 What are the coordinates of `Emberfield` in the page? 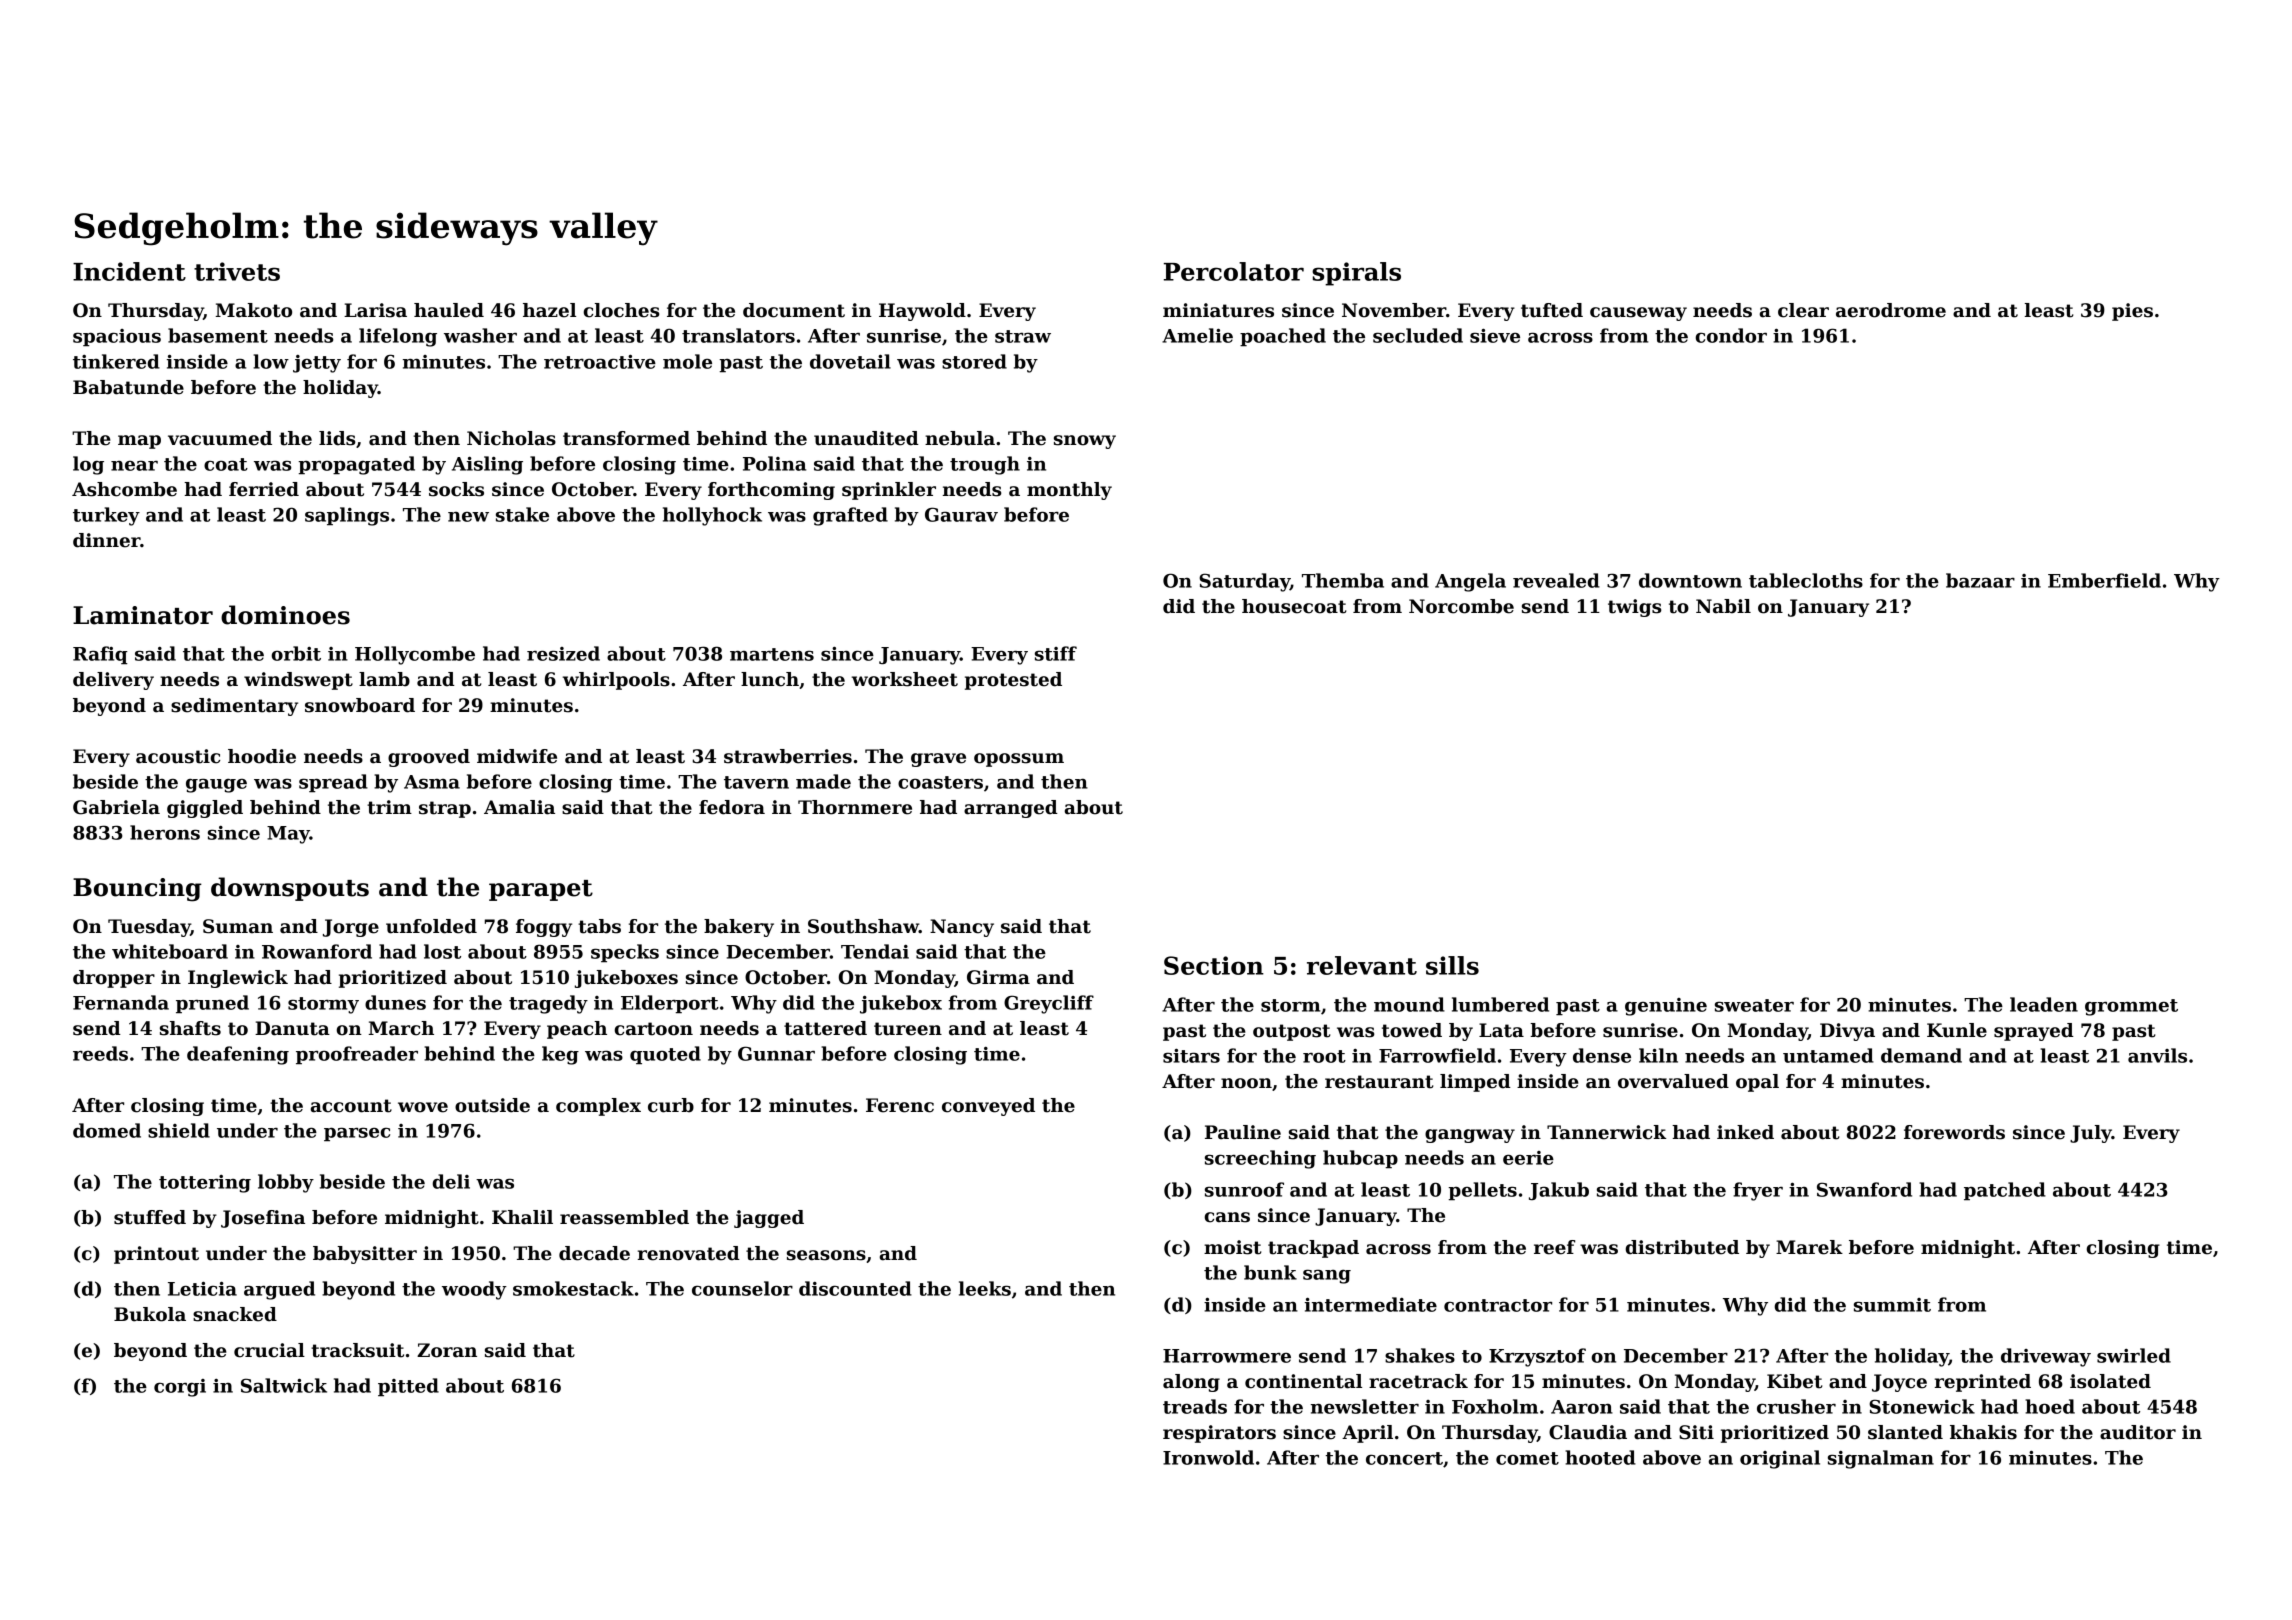 It's located at (2104, 580).
